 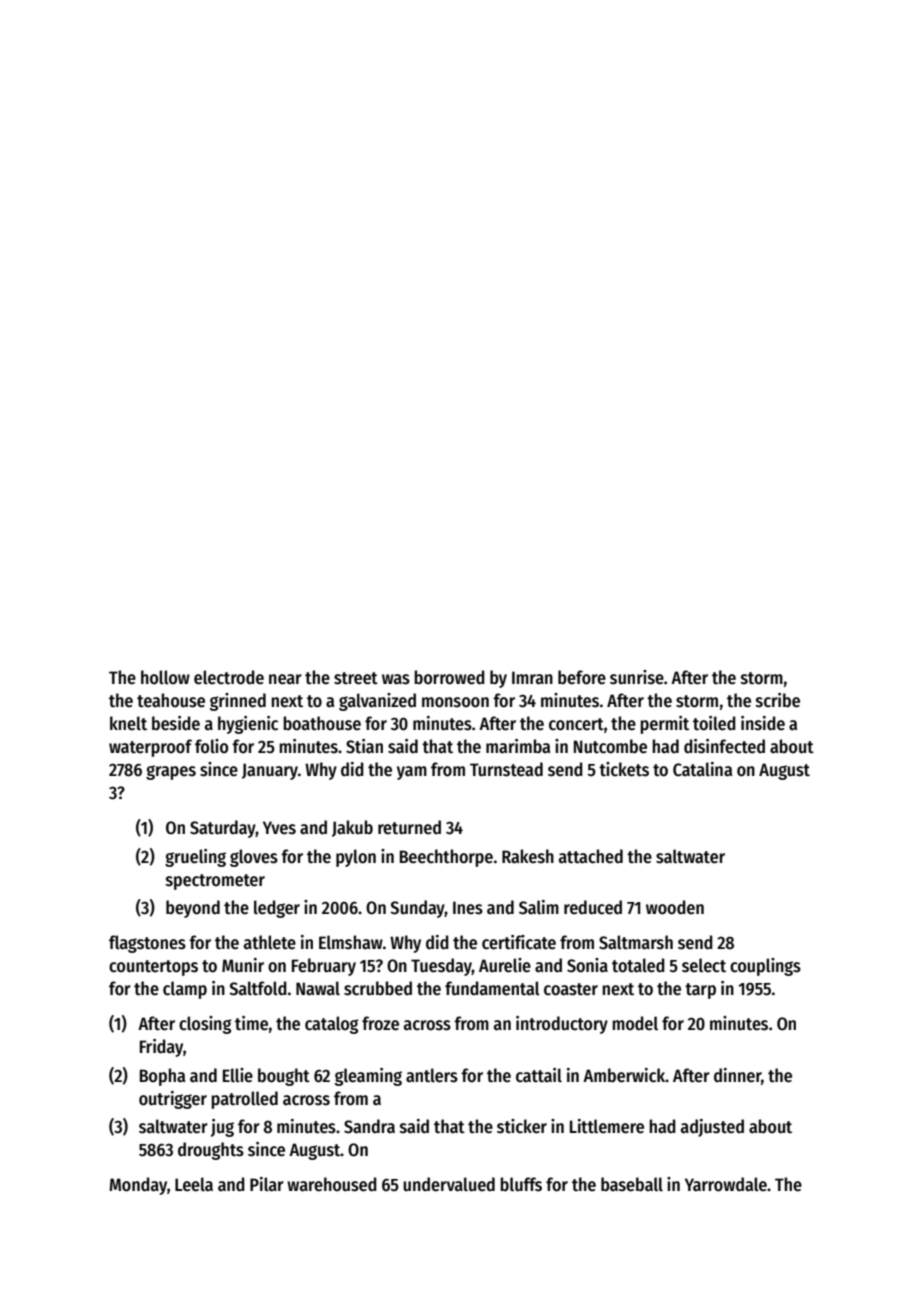 I want to click on warehoused, so click(x=332, y=1184).
